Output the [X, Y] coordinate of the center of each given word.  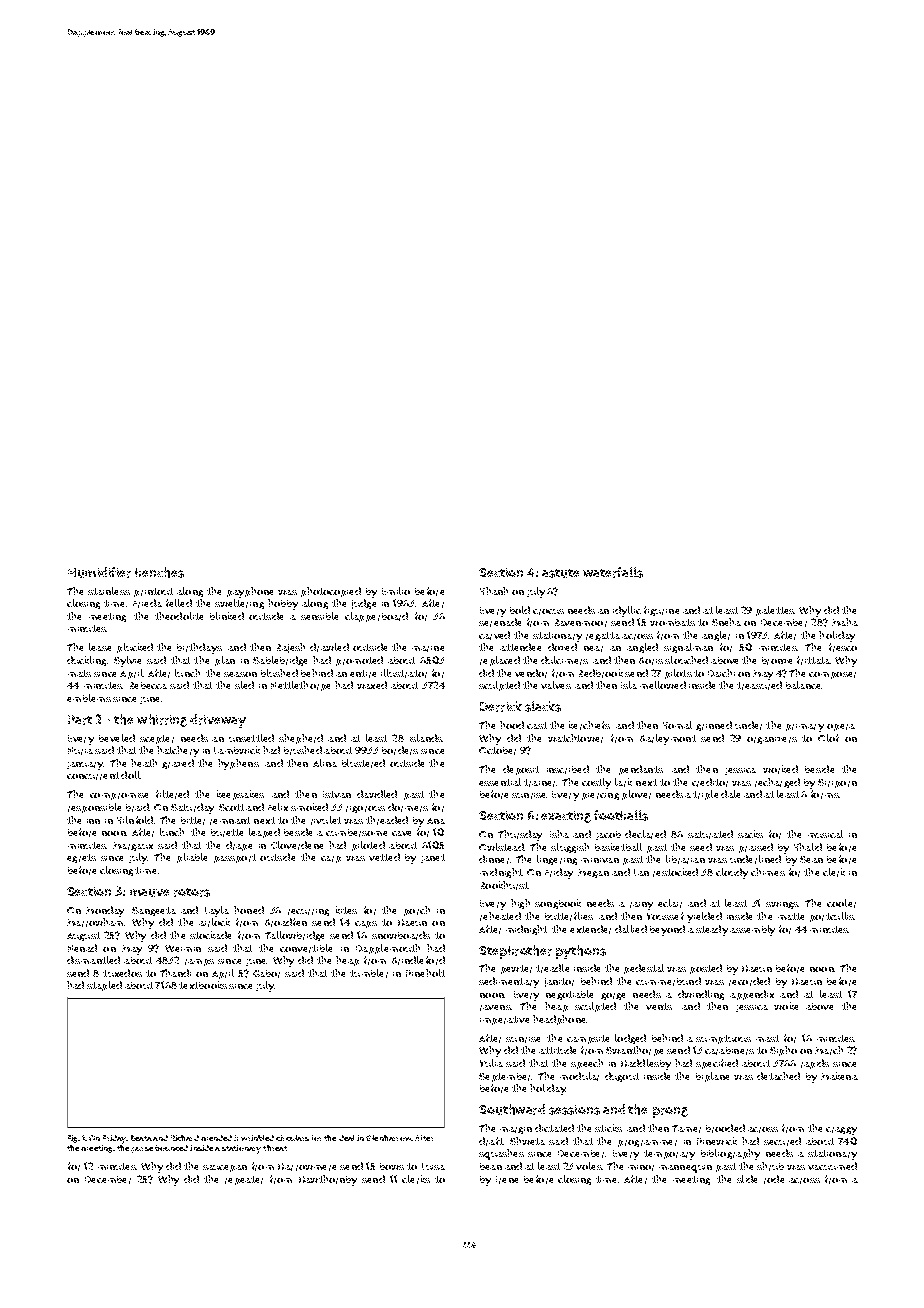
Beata [141, 1138]
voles [589, 1166]
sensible [319, 616]
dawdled [377, 794]
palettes [775, 611]
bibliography [730, 1154]
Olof [828, 738]
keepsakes [240, 795]
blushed [279, 673]
